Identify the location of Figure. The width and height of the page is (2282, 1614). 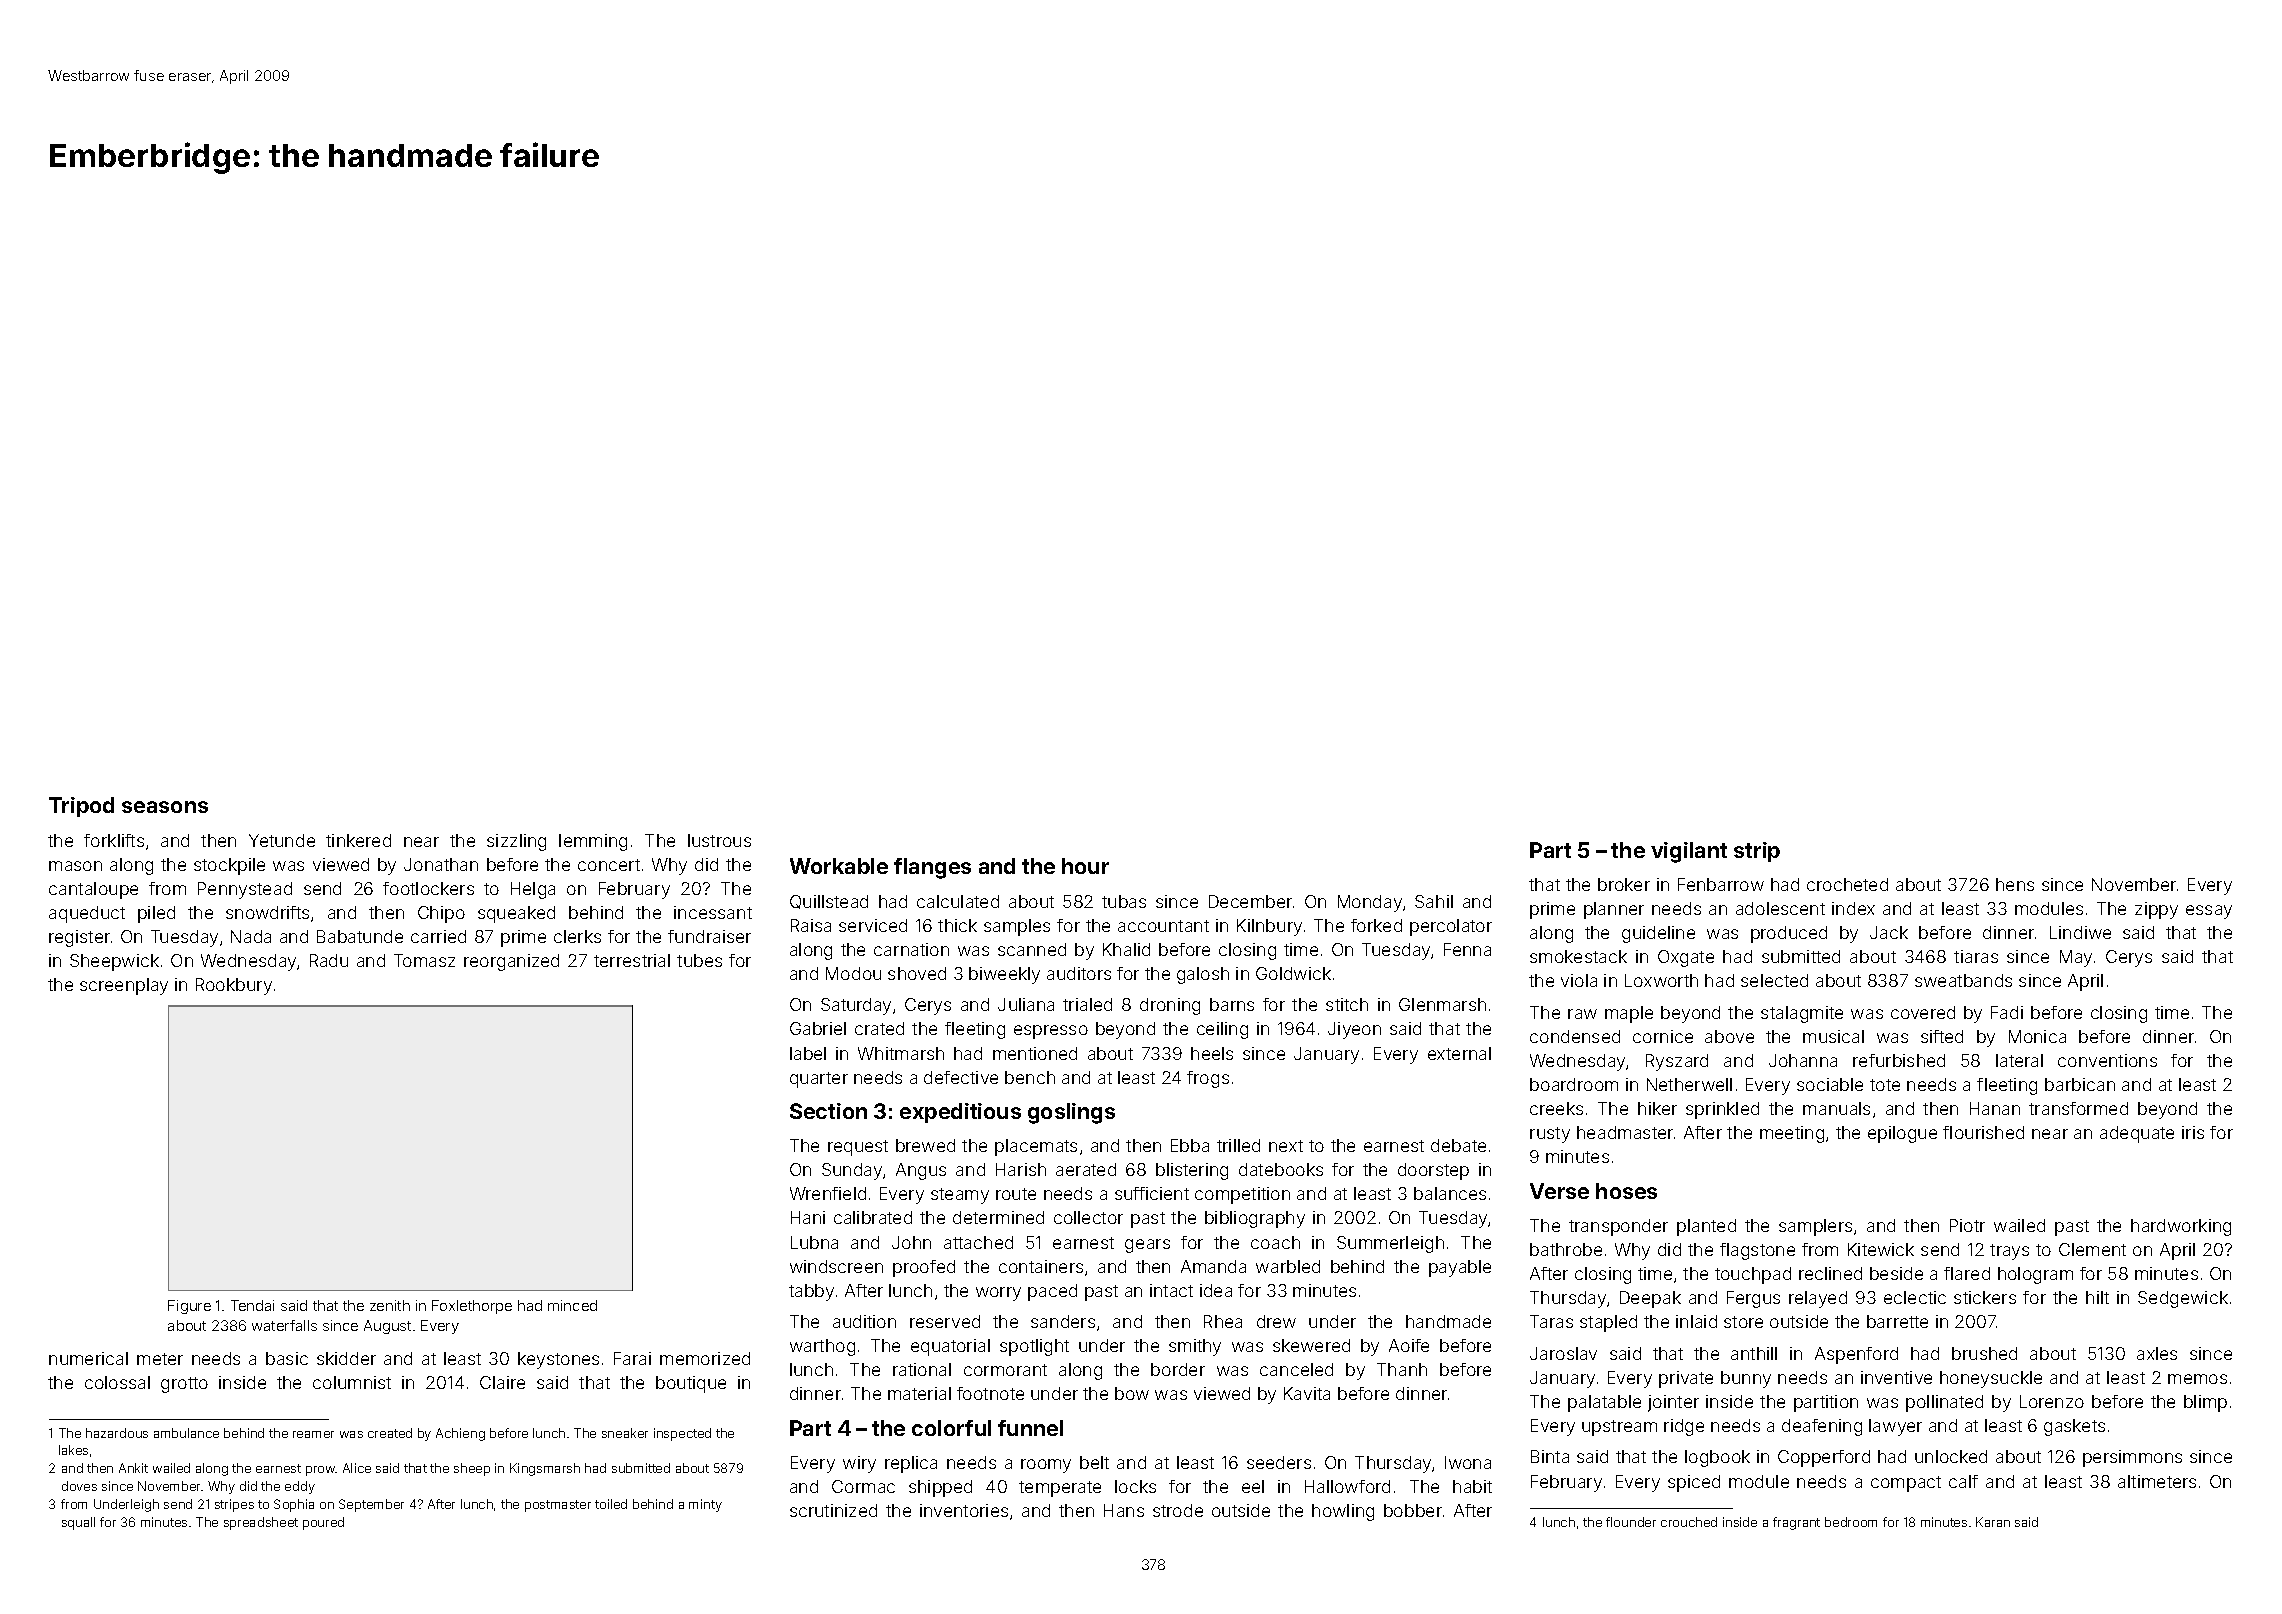
(189, 1307).
